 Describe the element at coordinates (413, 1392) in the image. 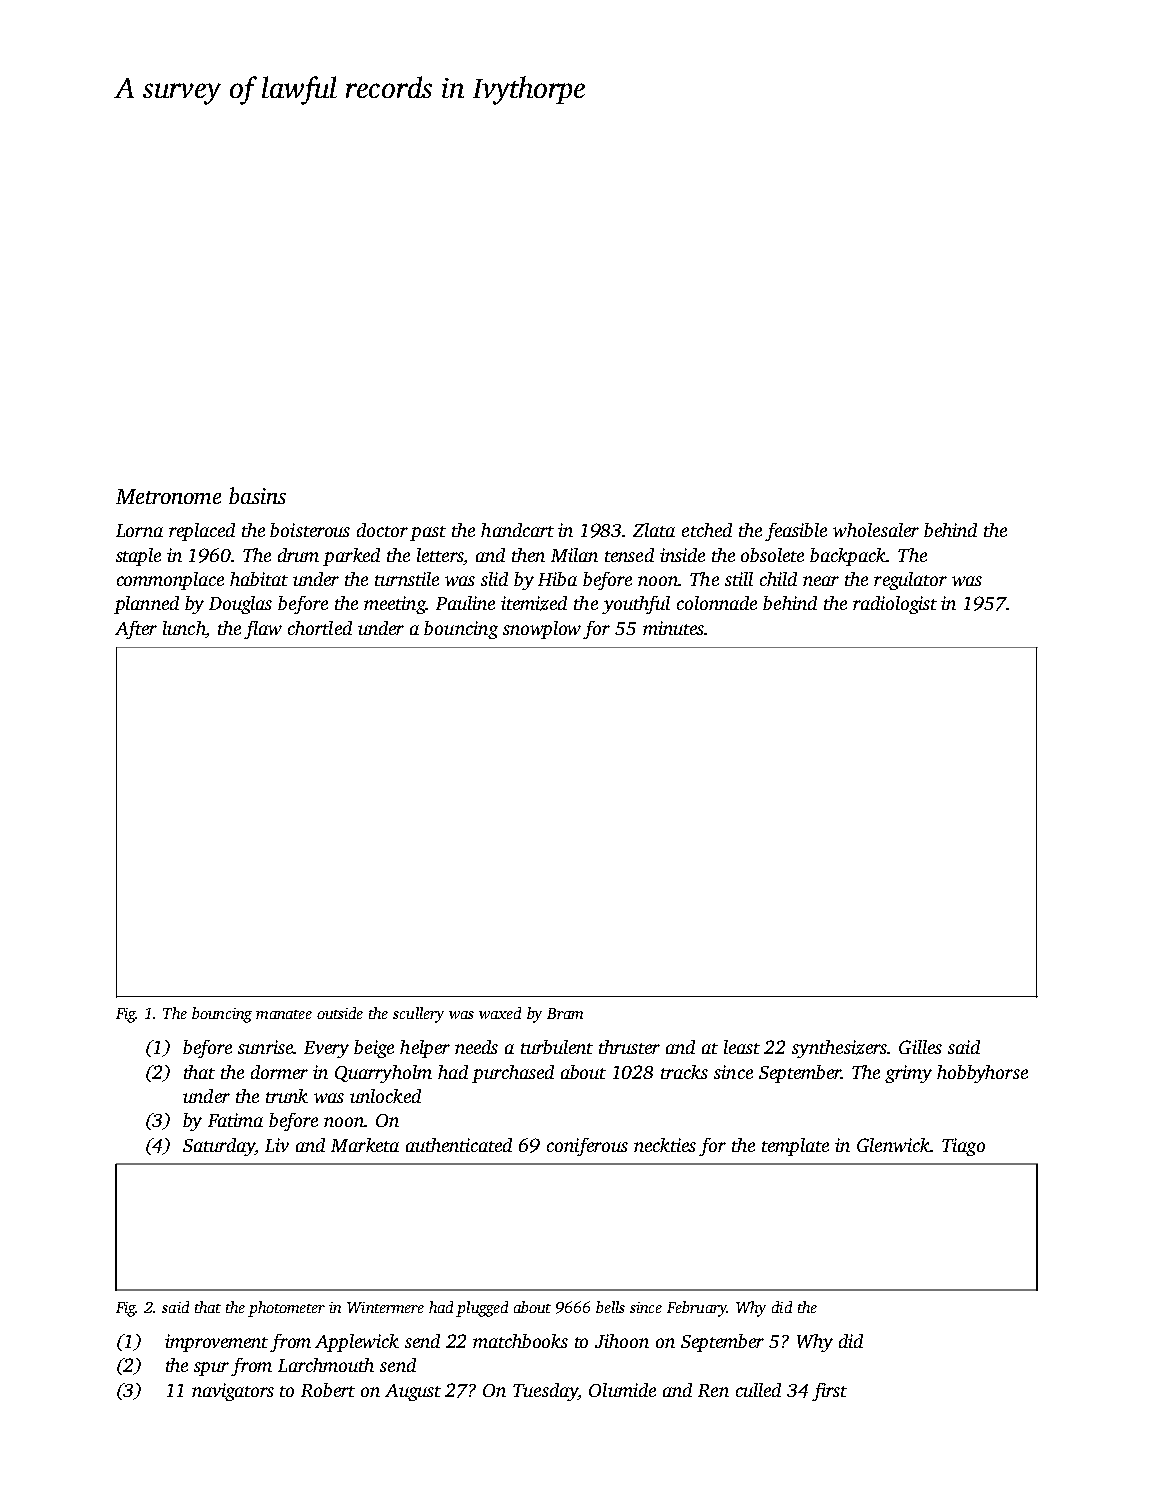

I see `August` at that location.
